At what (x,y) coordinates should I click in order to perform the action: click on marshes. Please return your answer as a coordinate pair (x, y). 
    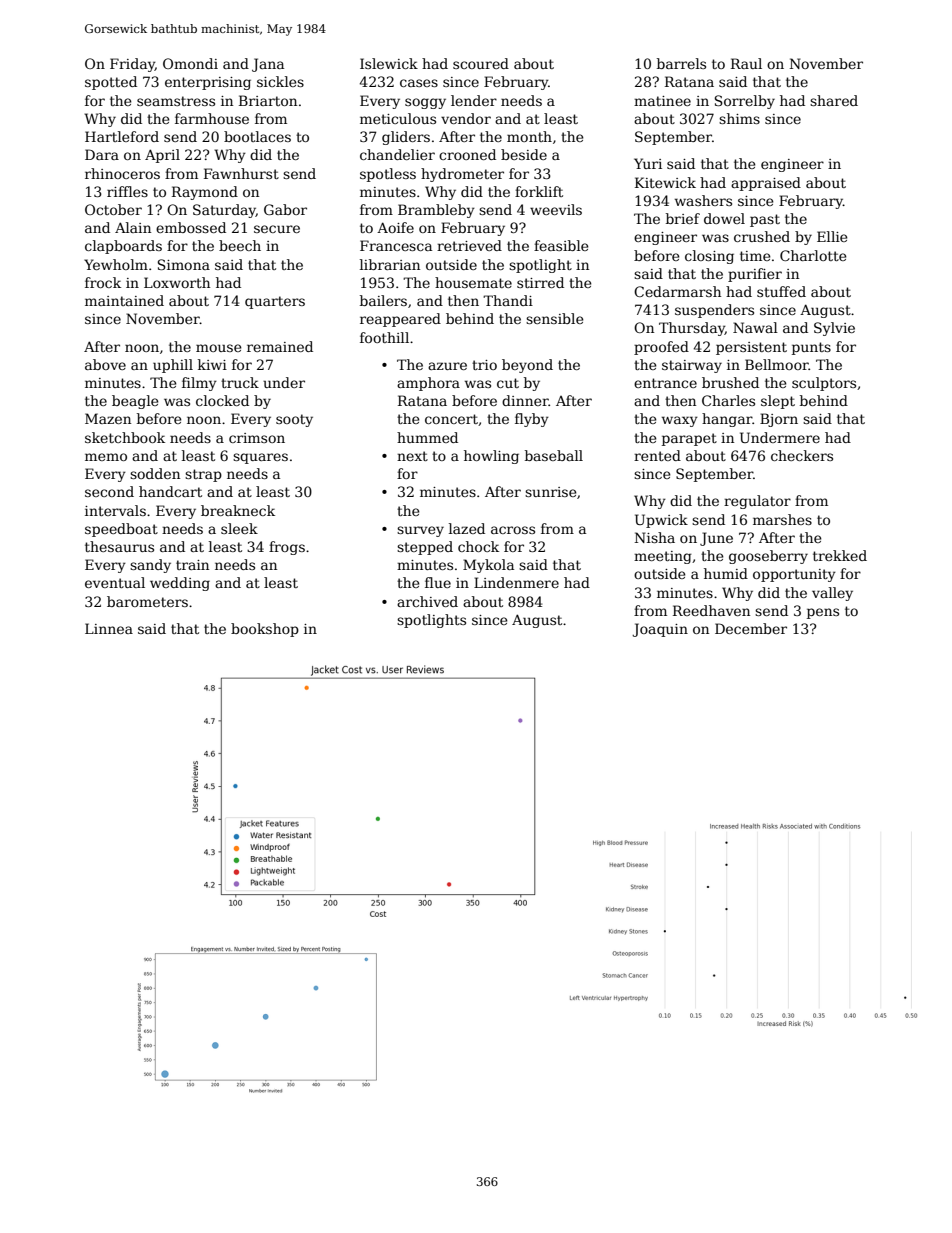
    Looking at the image, I should click on (782, 519).
